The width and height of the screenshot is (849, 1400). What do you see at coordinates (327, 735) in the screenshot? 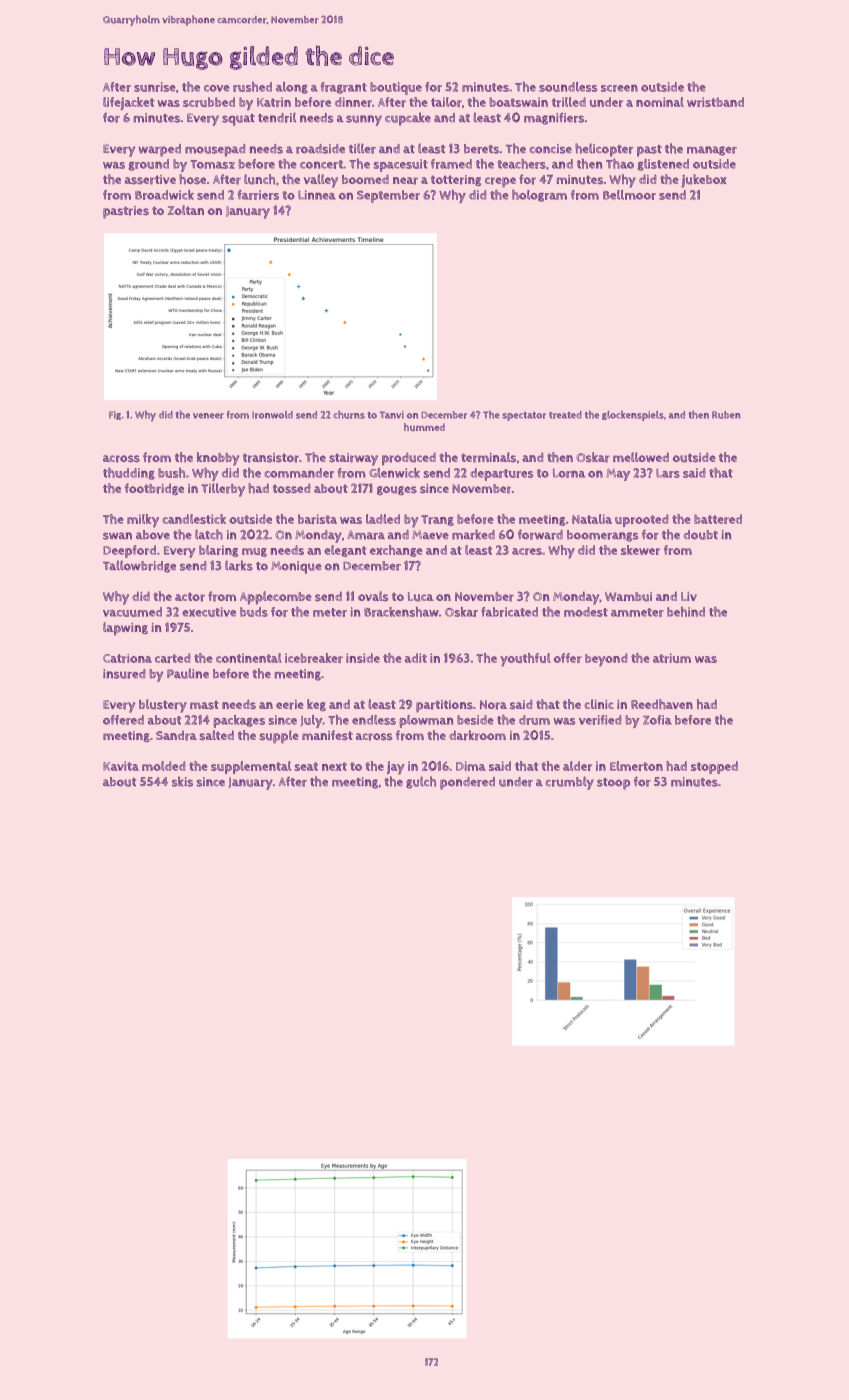
I see `manifest` at bounding box center [327, 735].
